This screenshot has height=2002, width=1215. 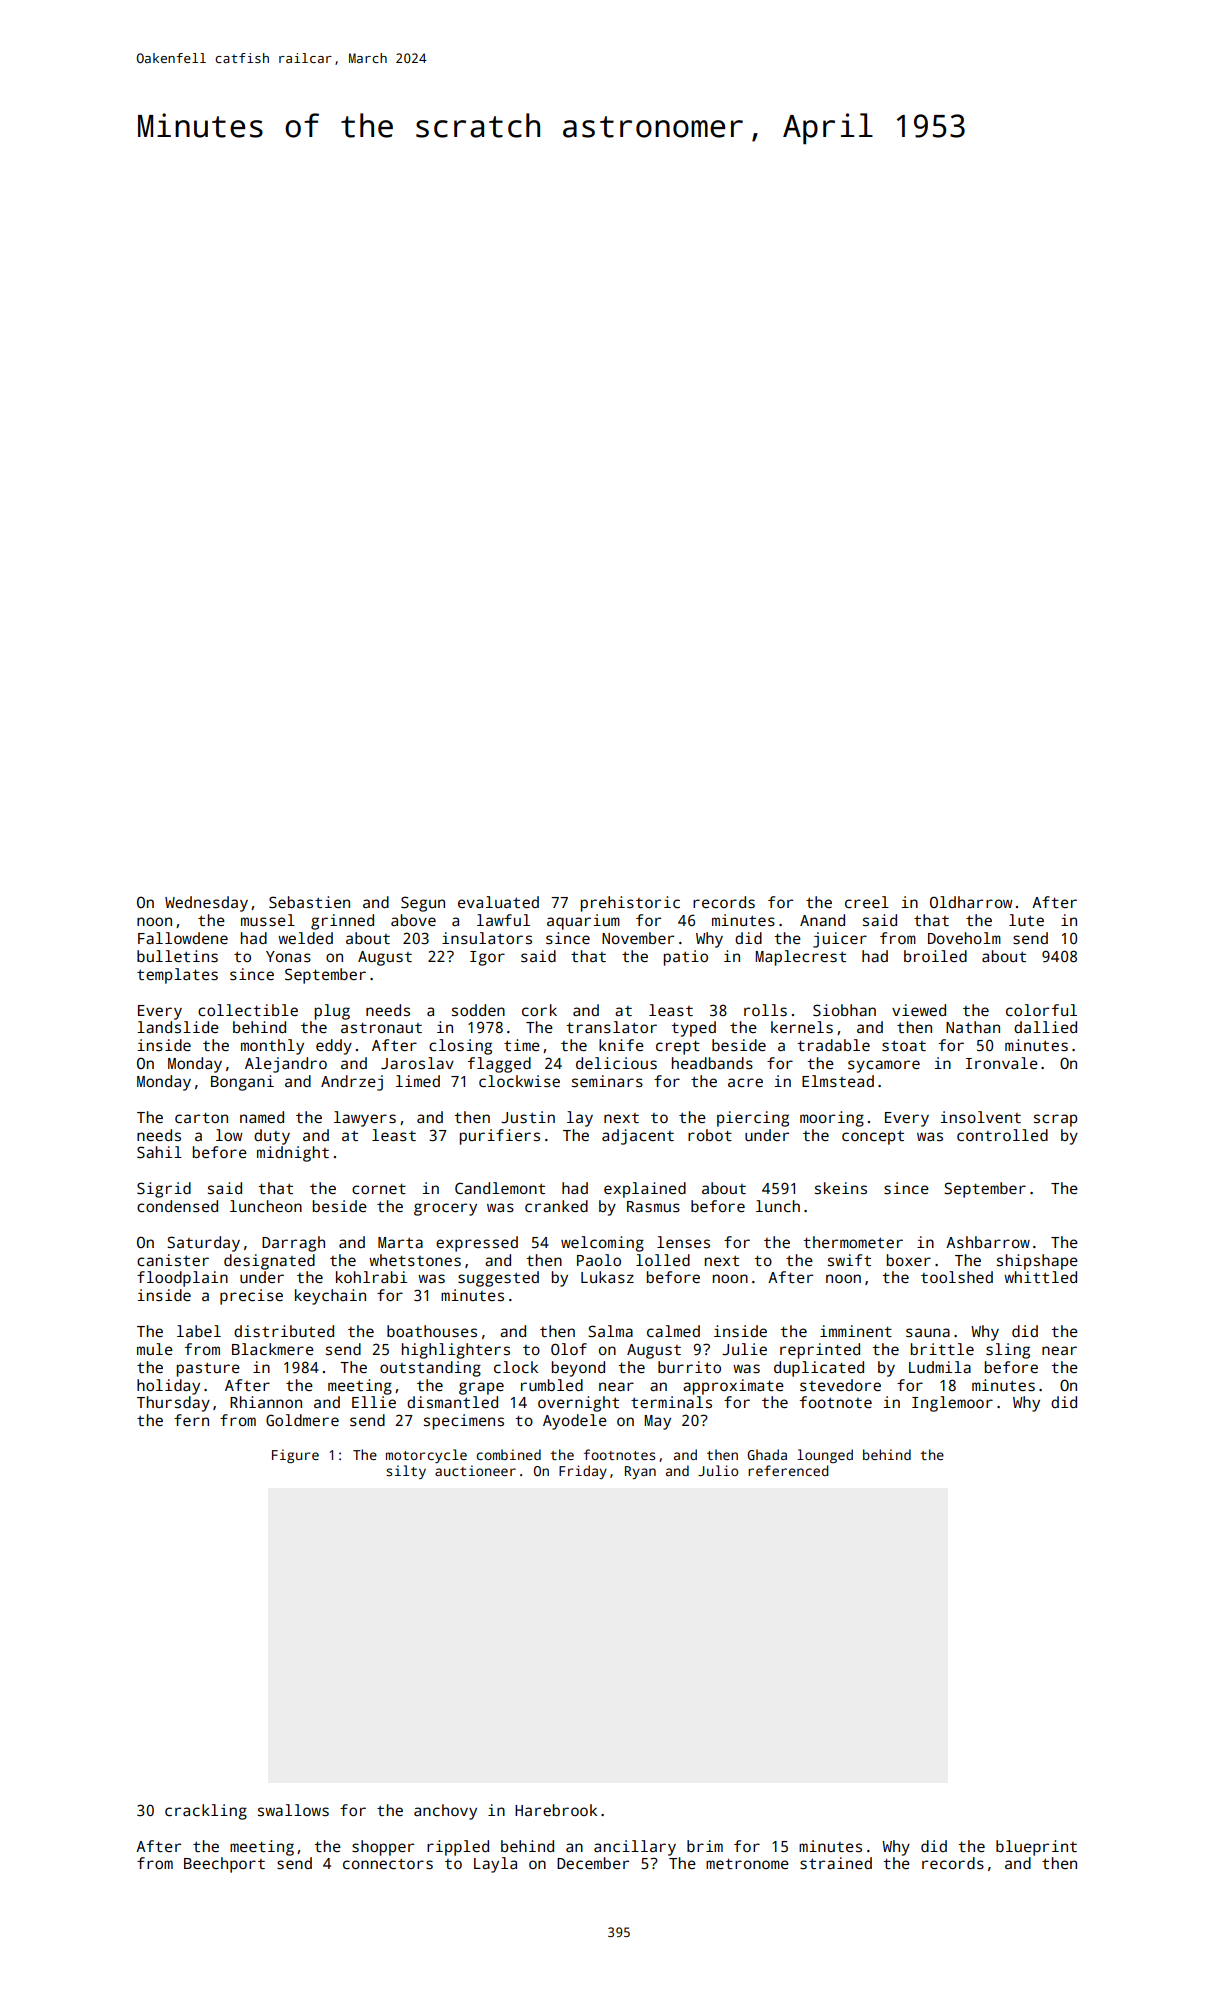 I want to click on Harebrook, so click(x=556, y=1810).
